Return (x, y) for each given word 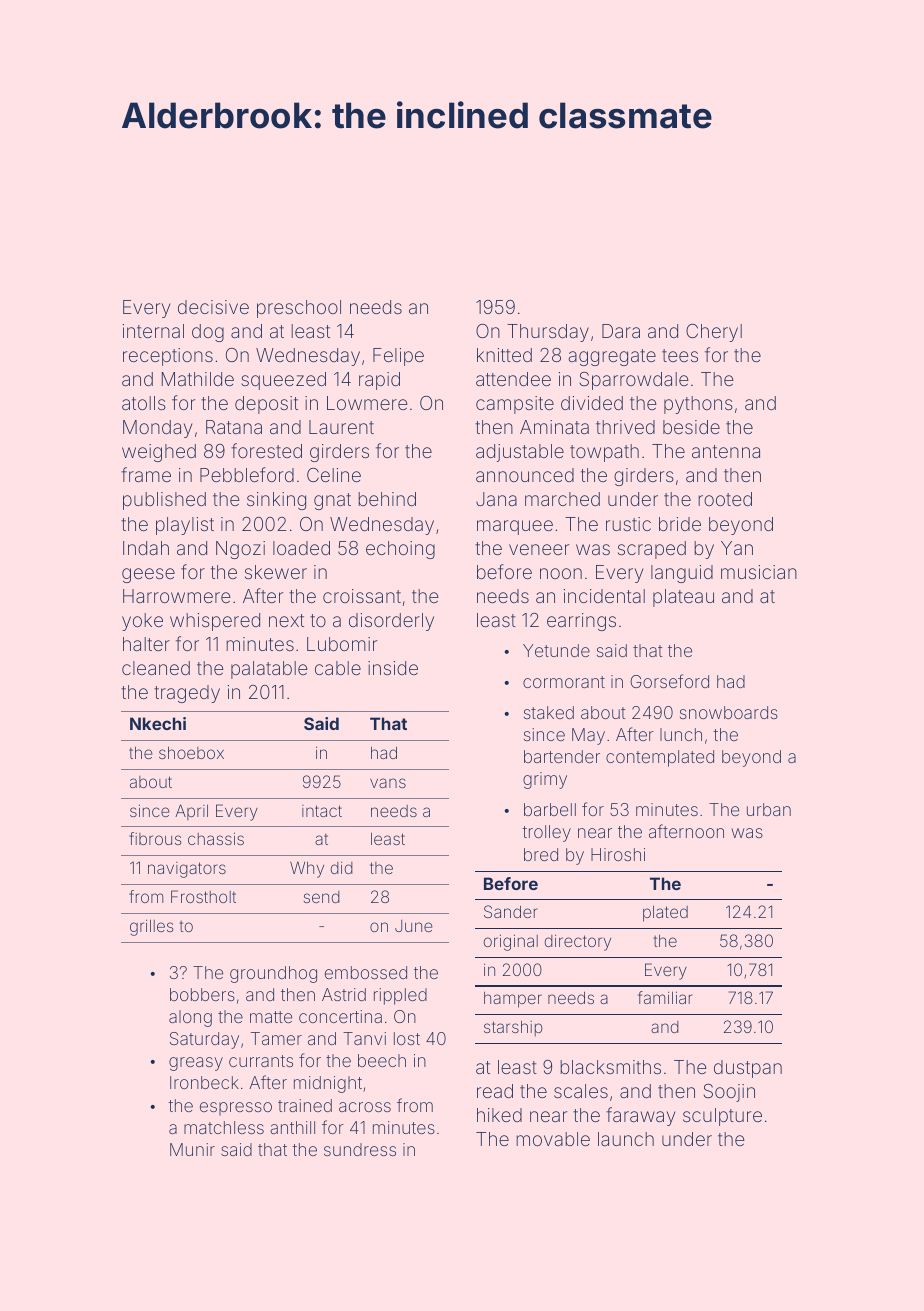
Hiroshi (618, 854)
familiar (665, 997)
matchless (224, 1127)
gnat (332, 501)
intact (322, 811)
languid (682, 574)
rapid (379, 381)
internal (153, 331)
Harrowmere (177, 596)
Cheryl (714, 333)
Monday (157, 429)
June (414, 926)
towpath (604, 453)
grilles (152, 927)
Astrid (344, 994)
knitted (504, 355)
